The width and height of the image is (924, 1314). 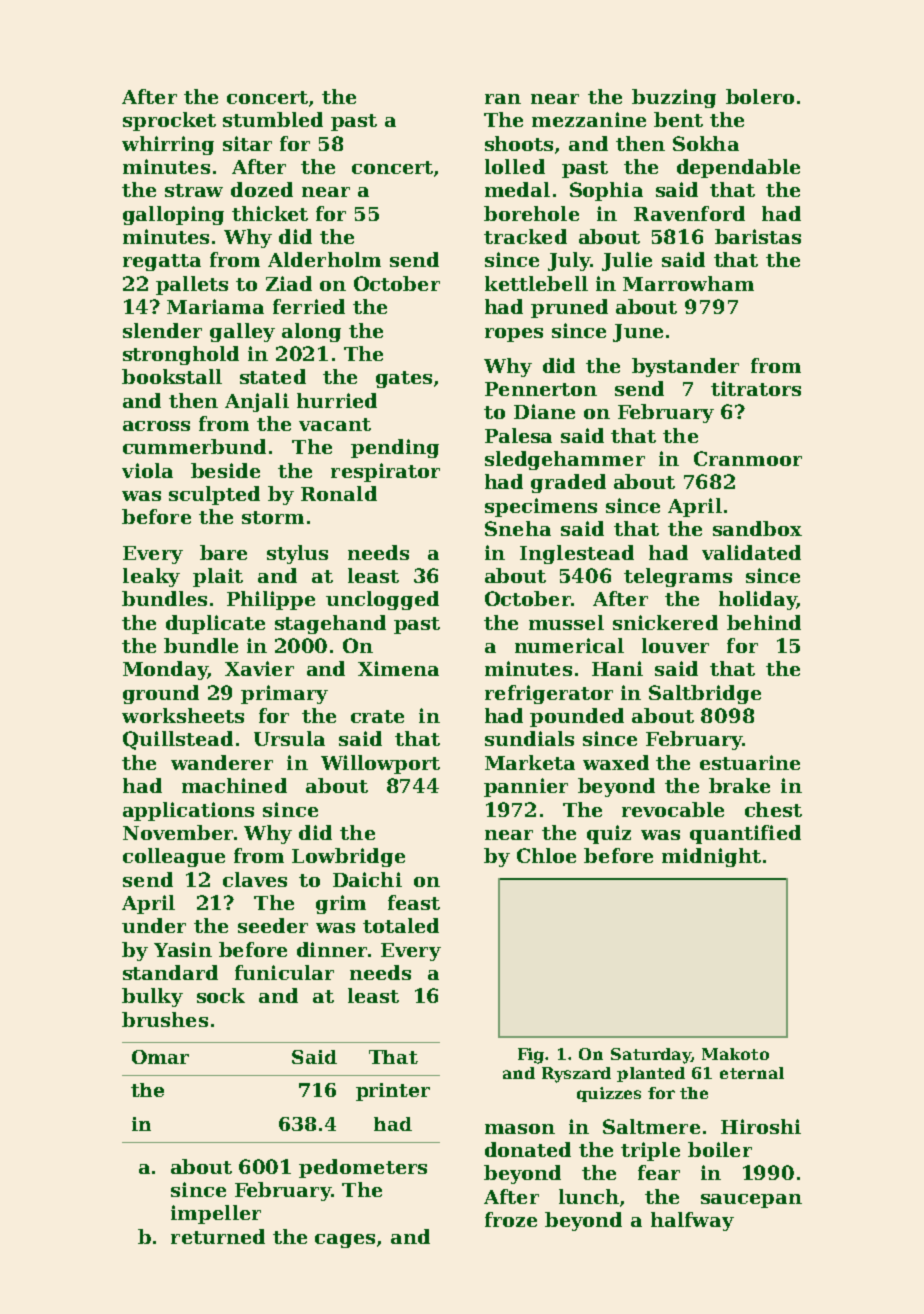 What do you see at coordinates (589, 119) in the image?
I see `mezzanine` at bounding box center [589, 119].
